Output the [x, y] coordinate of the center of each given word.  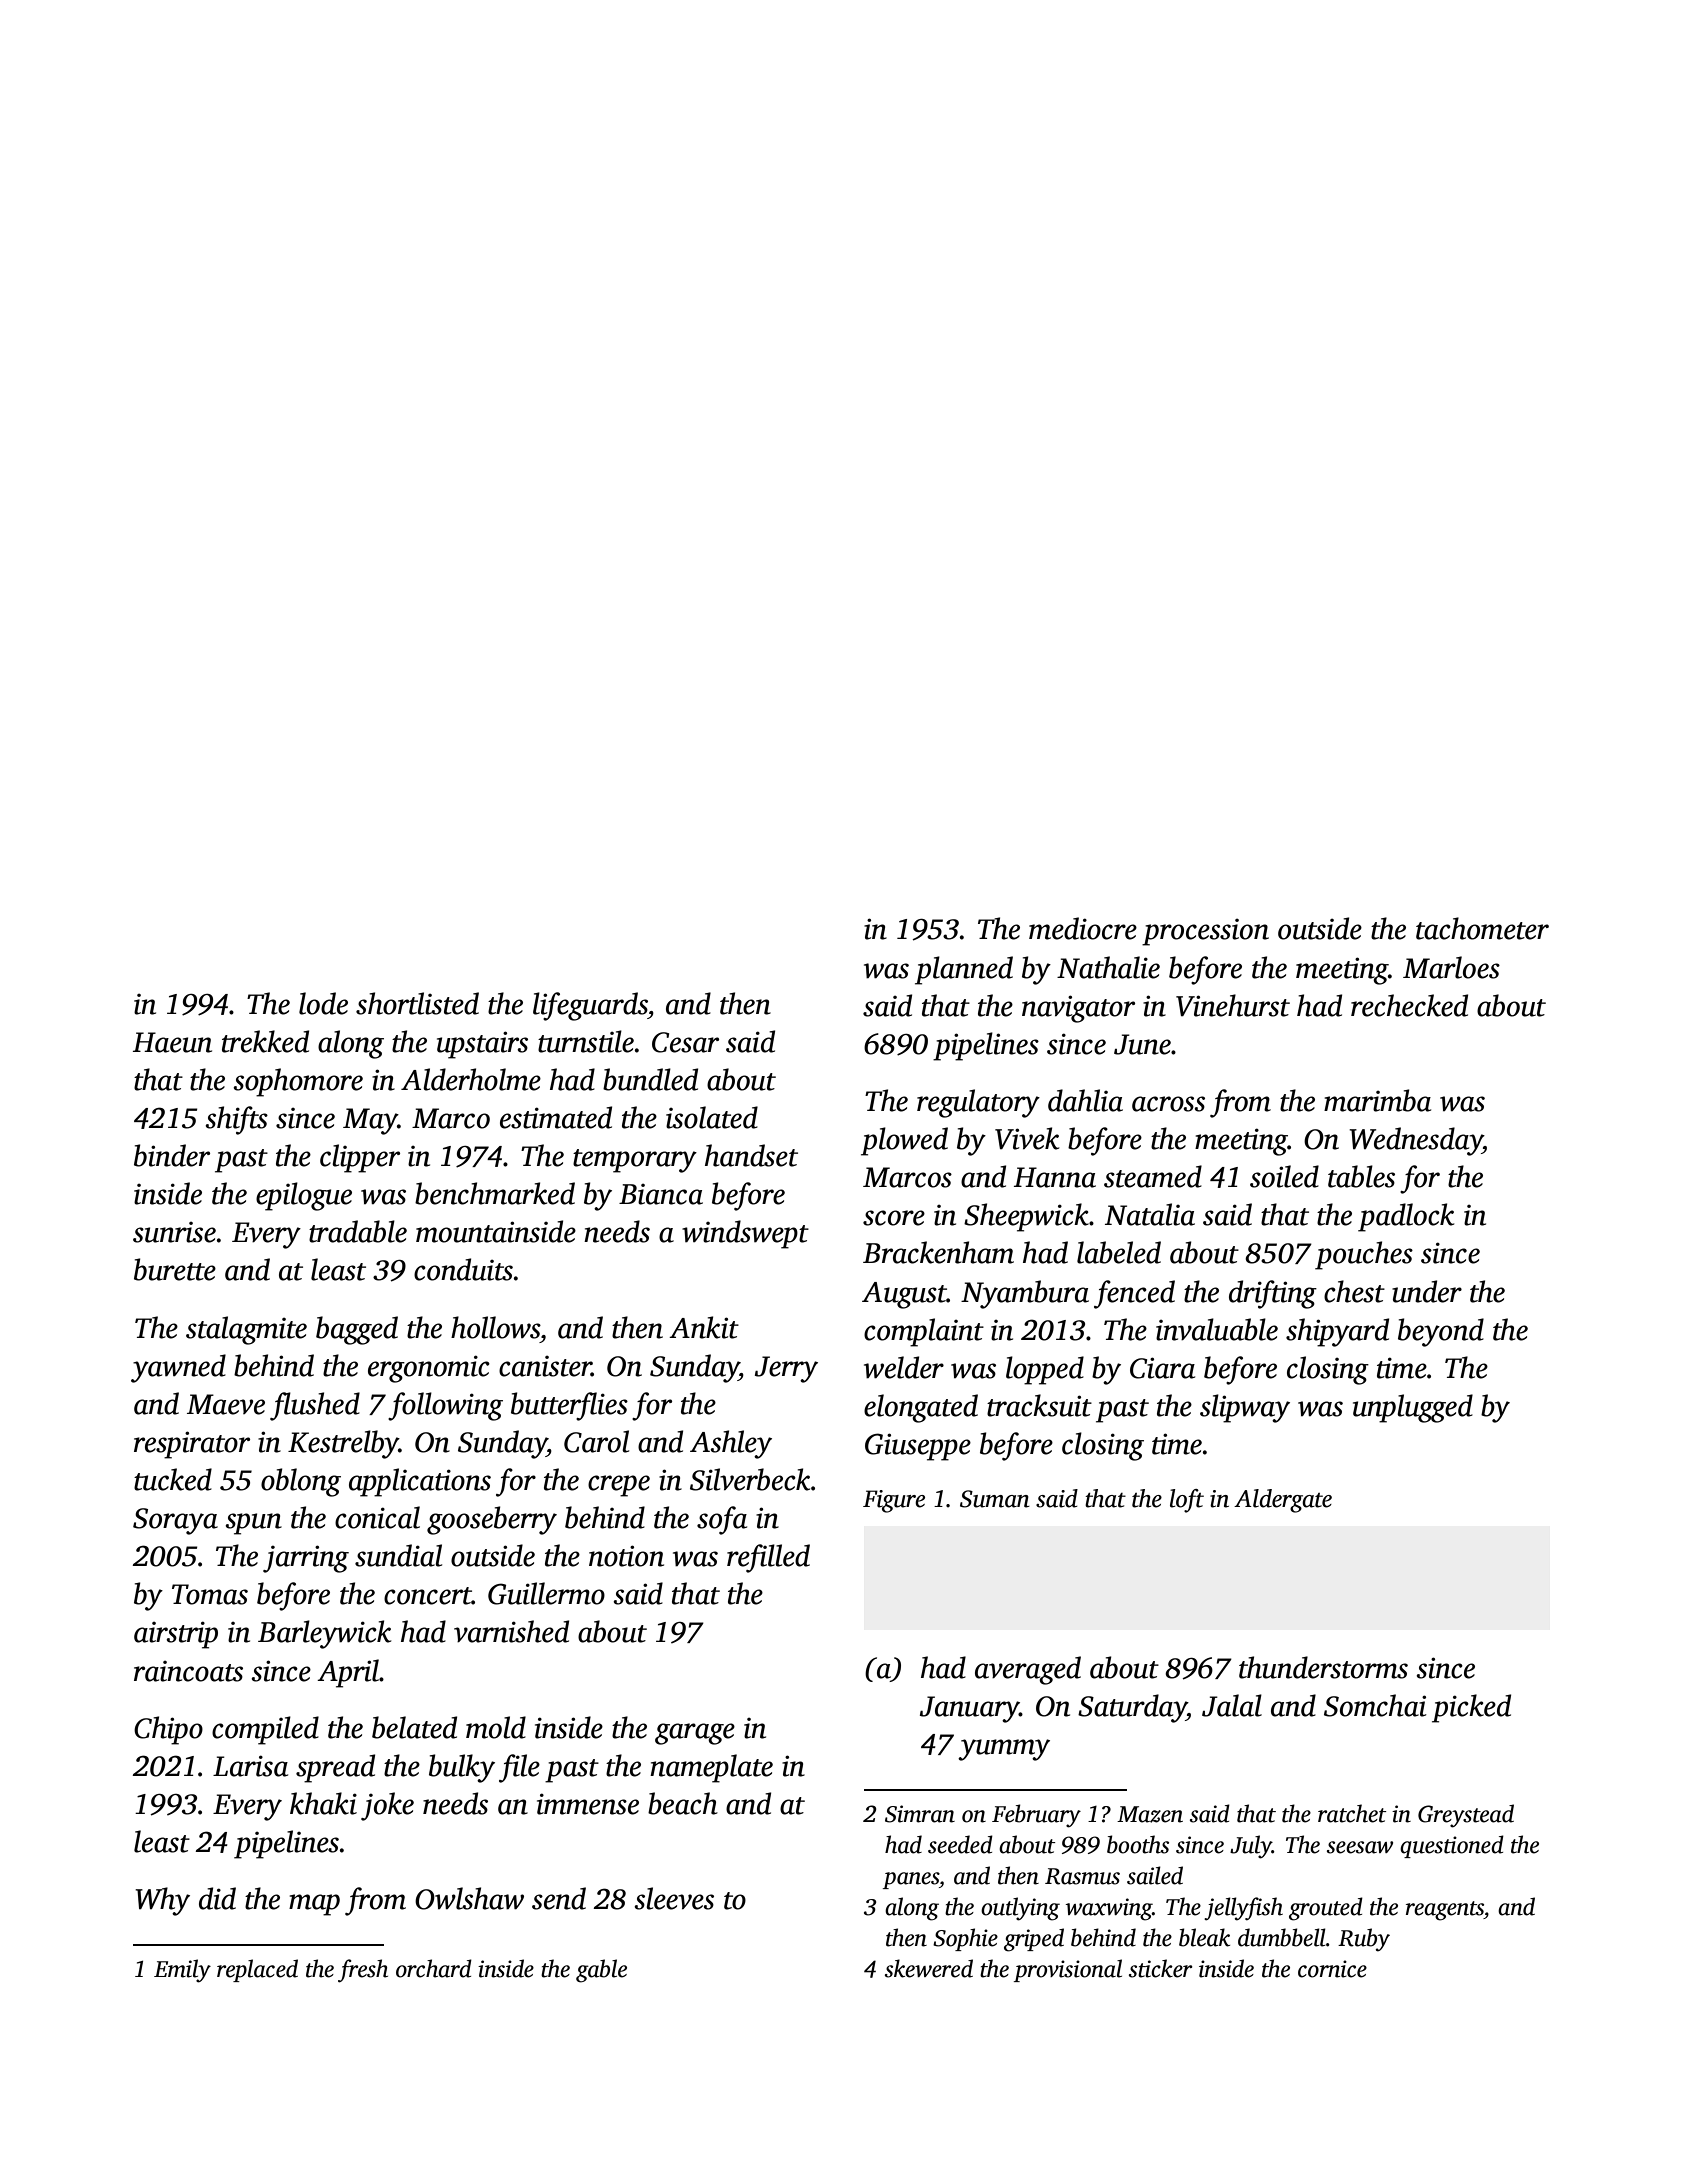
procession [1205, 932]
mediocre [1083, 928]
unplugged [1413, 1408]
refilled [768, 1558]
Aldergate [1283, 1501]
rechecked [1409, 1005]
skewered [929, 1968]
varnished [511, 1631]
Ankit [704, 1327]
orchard [434, 1968]
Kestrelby [343, 1444]
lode [323, 1003]
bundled [650, 1079]
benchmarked [495, 1193]
